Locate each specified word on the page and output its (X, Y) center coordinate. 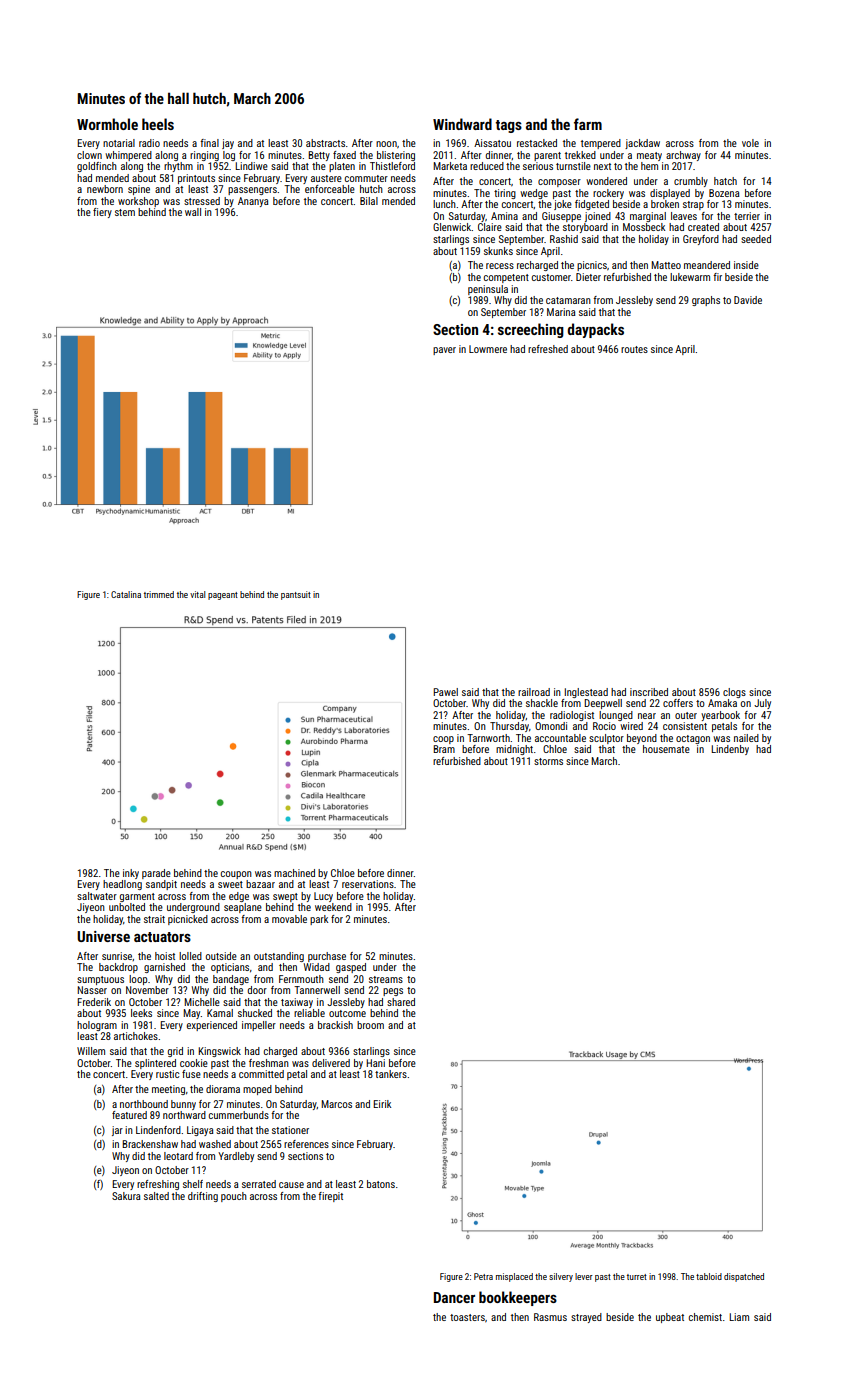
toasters (467, 1317)
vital (197, 594)
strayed (586, 1318)
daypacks (596, 330)
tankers (391, 1074)
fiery (102, 213)
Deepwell (603, 704)
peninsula (488, 290)
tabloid (709, 1276)
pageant (223, 596)
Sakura (126, 1196)
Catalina (126, 594)
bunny (183, 1105)
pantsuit (296, 595)
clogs (734, 693)
